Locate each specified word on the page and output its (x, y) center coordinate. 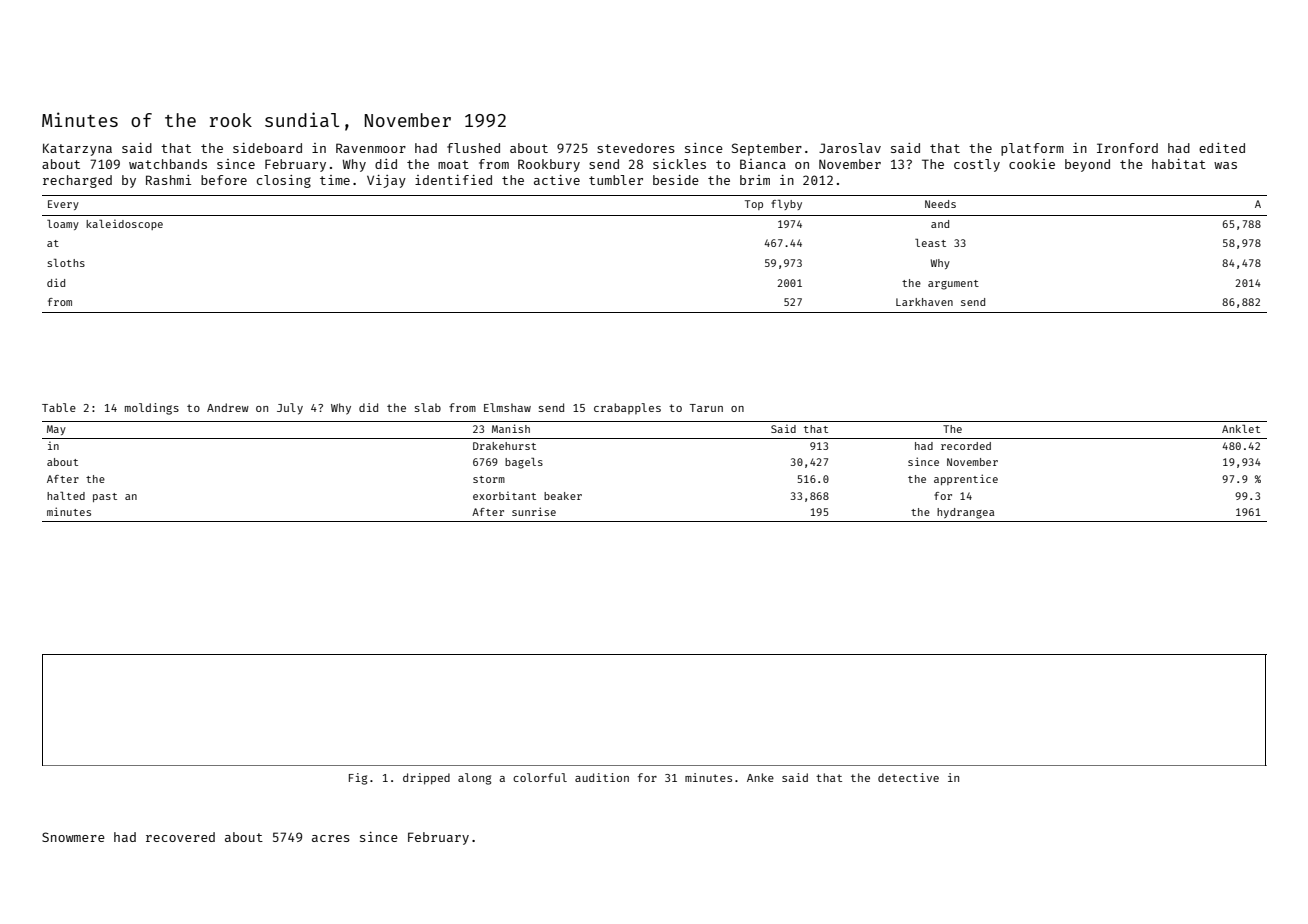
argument (953, 285)
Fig (358, 779)
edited (1222, 148)
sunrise (534, 511)
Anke (760, 777)
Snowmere (73, 837)
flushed (473, 148)
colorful (540, 777)
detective (908, 777)
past (105, 497)
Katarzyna (77, 149)
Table (59, 407)
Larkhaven (924, 302)
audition (602, 777)
